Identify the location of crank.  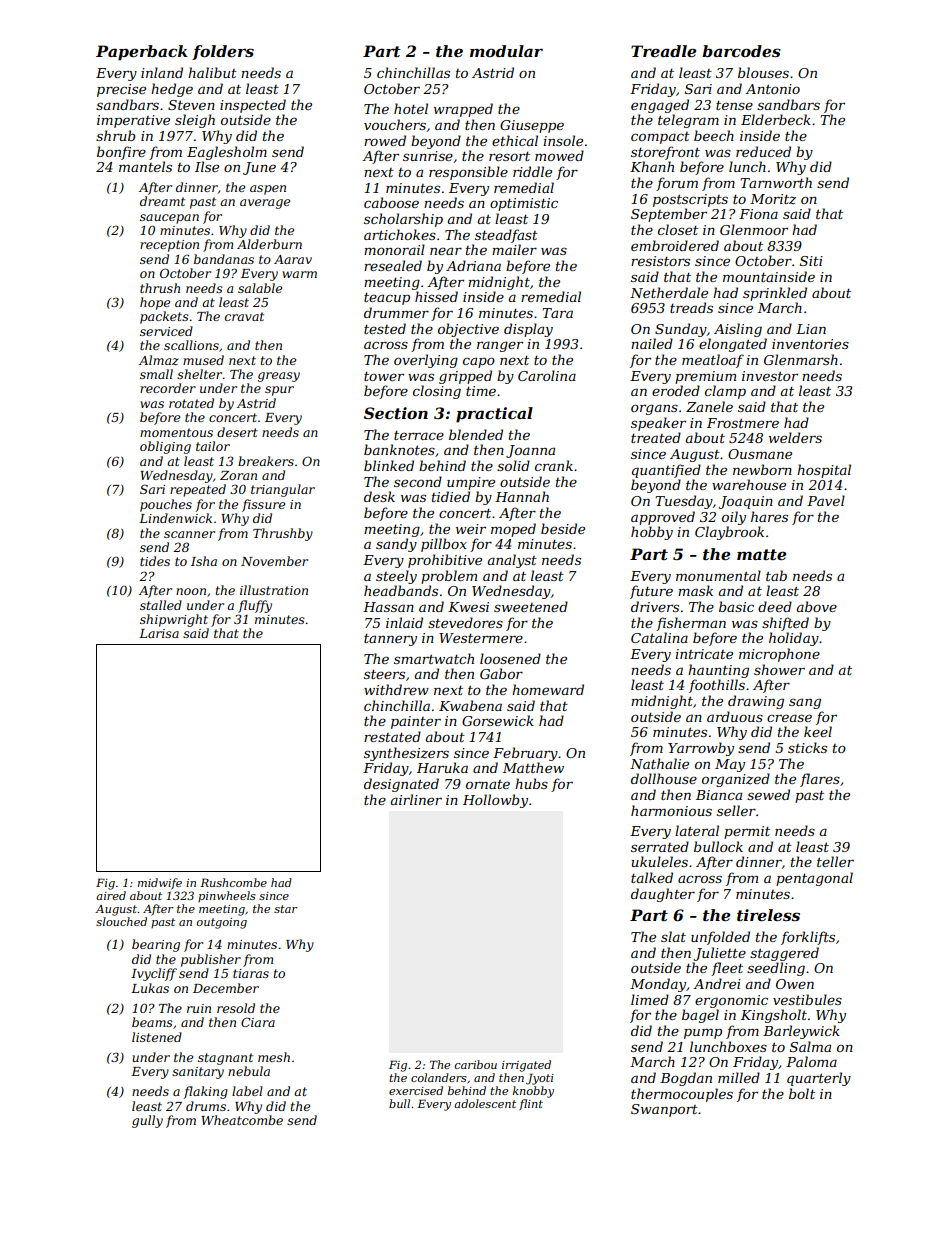
(554, 465).
